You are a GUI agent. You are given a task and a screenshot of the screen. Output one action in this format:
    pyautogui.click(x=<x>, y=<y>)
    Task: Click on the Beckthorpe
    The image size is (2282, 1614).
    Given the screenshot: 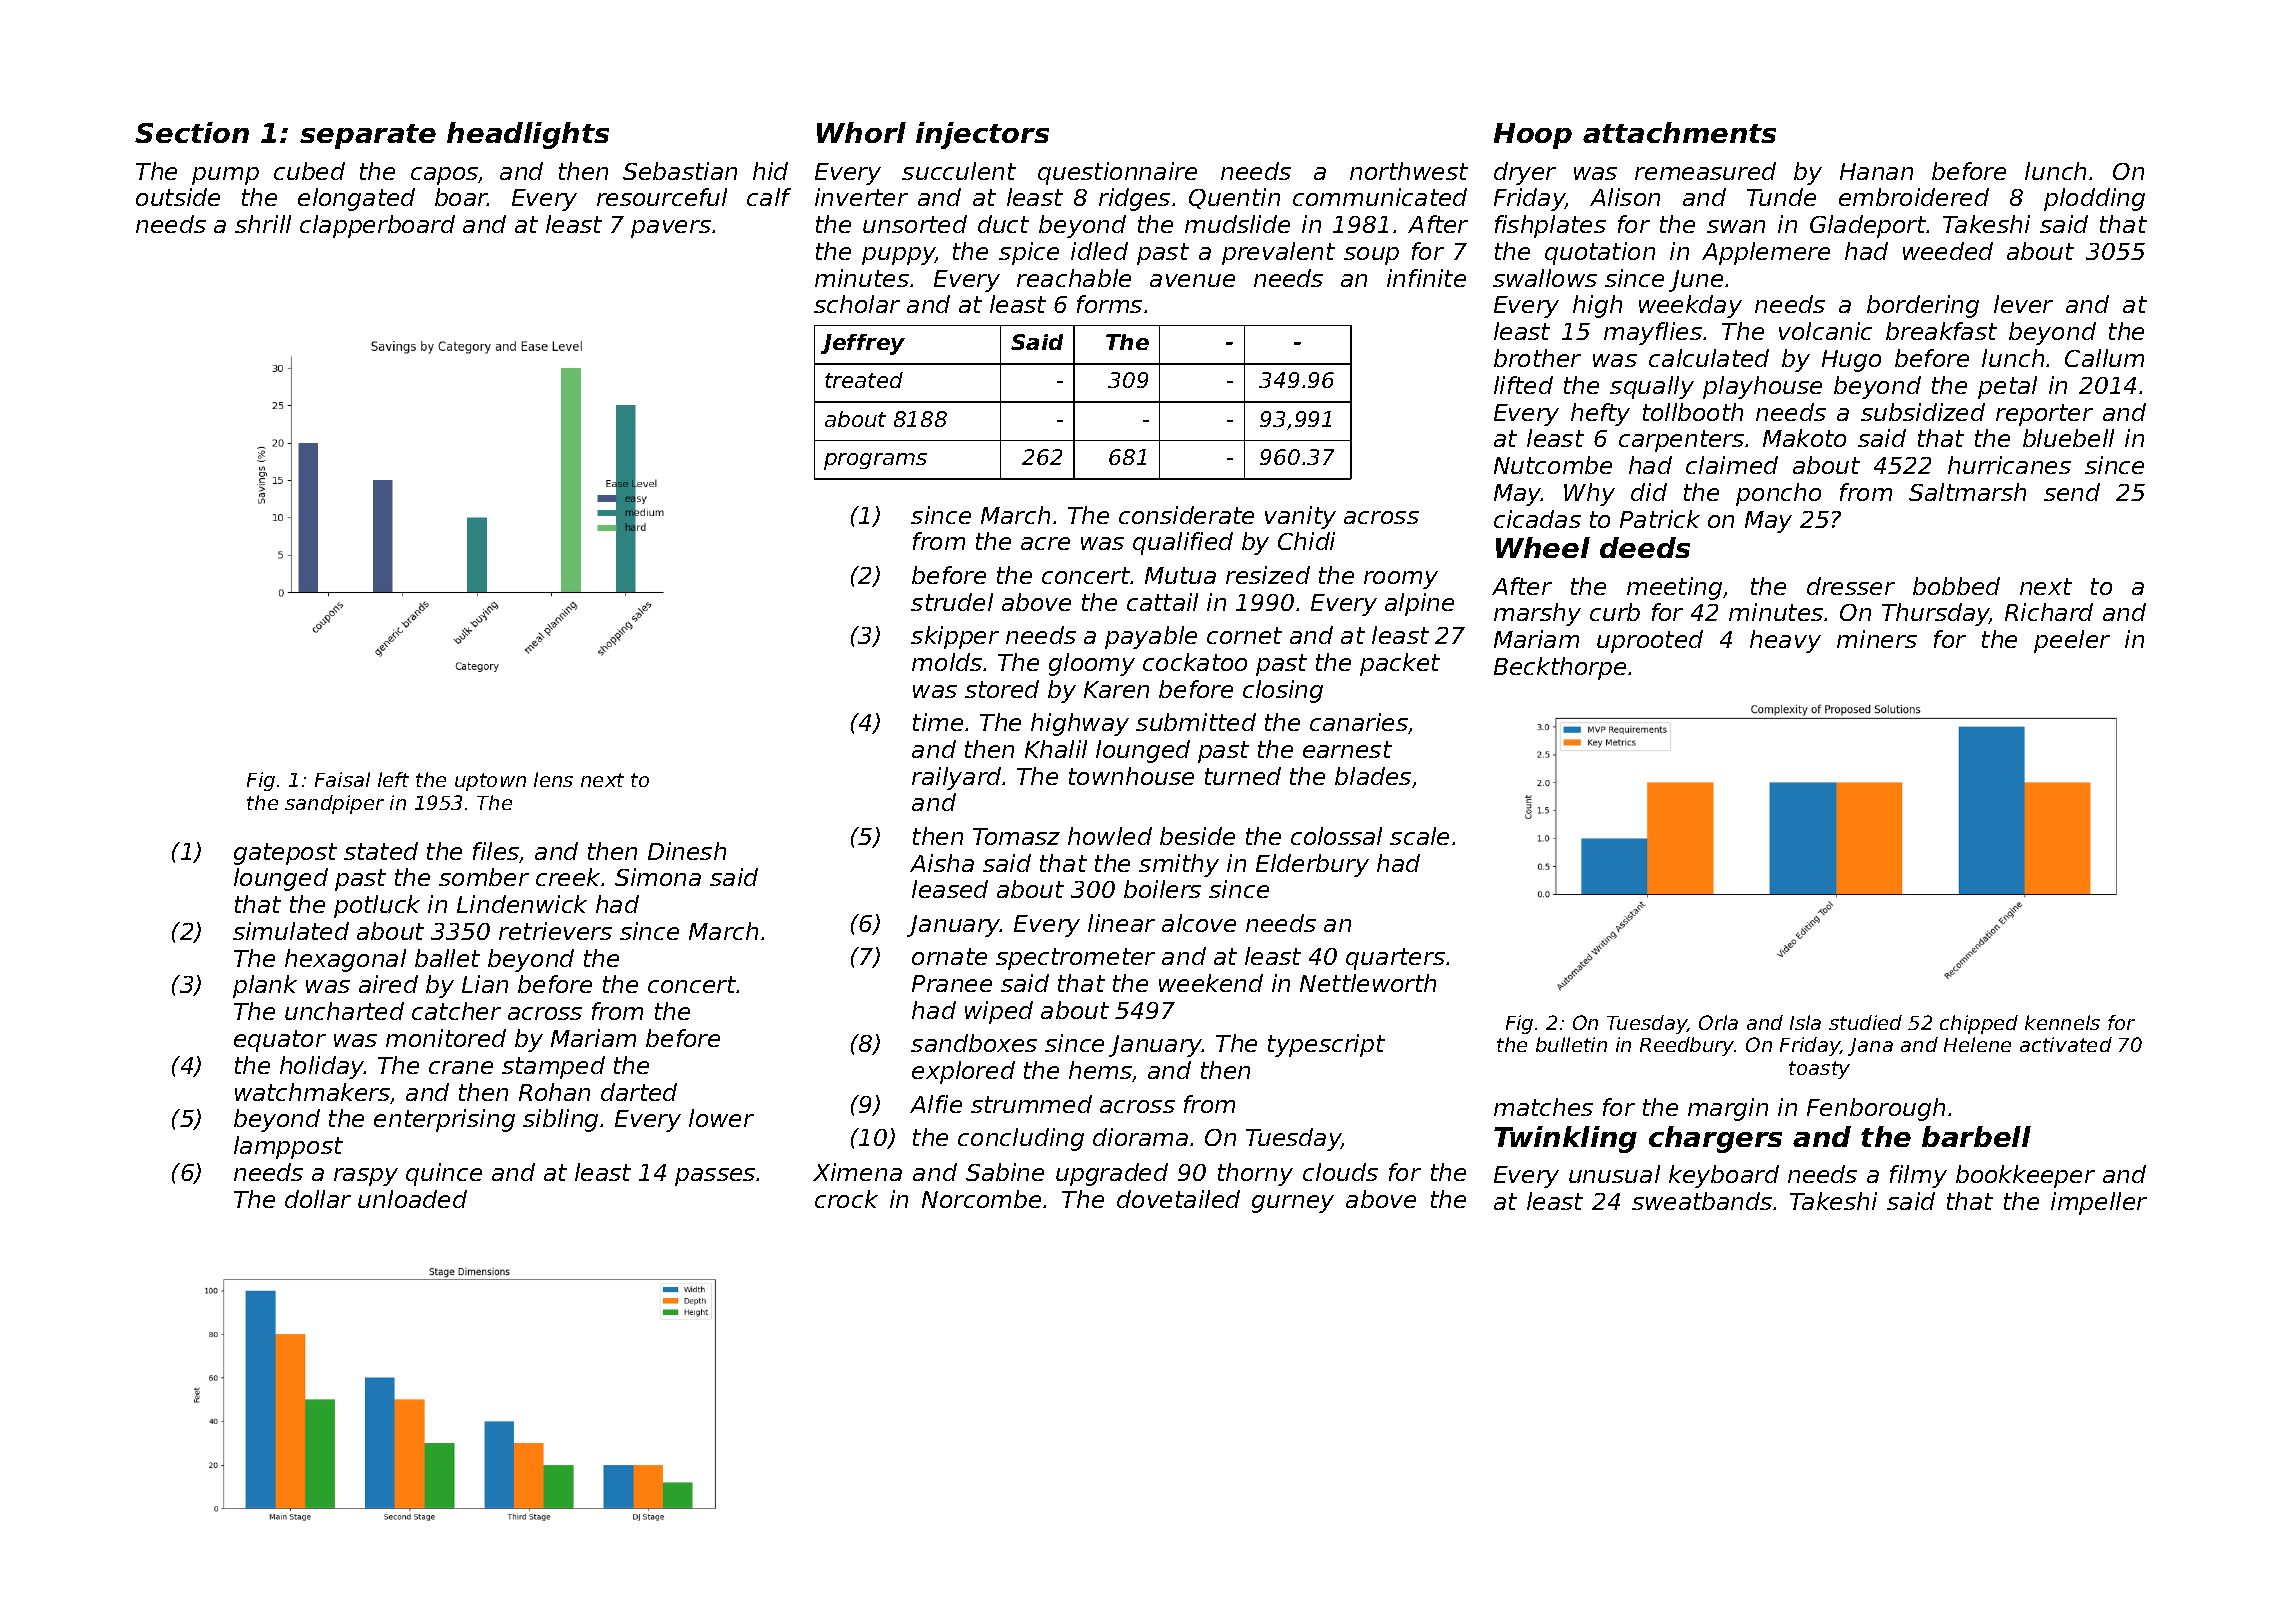 What is the action you would take?
    pyautogui.click(x=1560, y=668)
